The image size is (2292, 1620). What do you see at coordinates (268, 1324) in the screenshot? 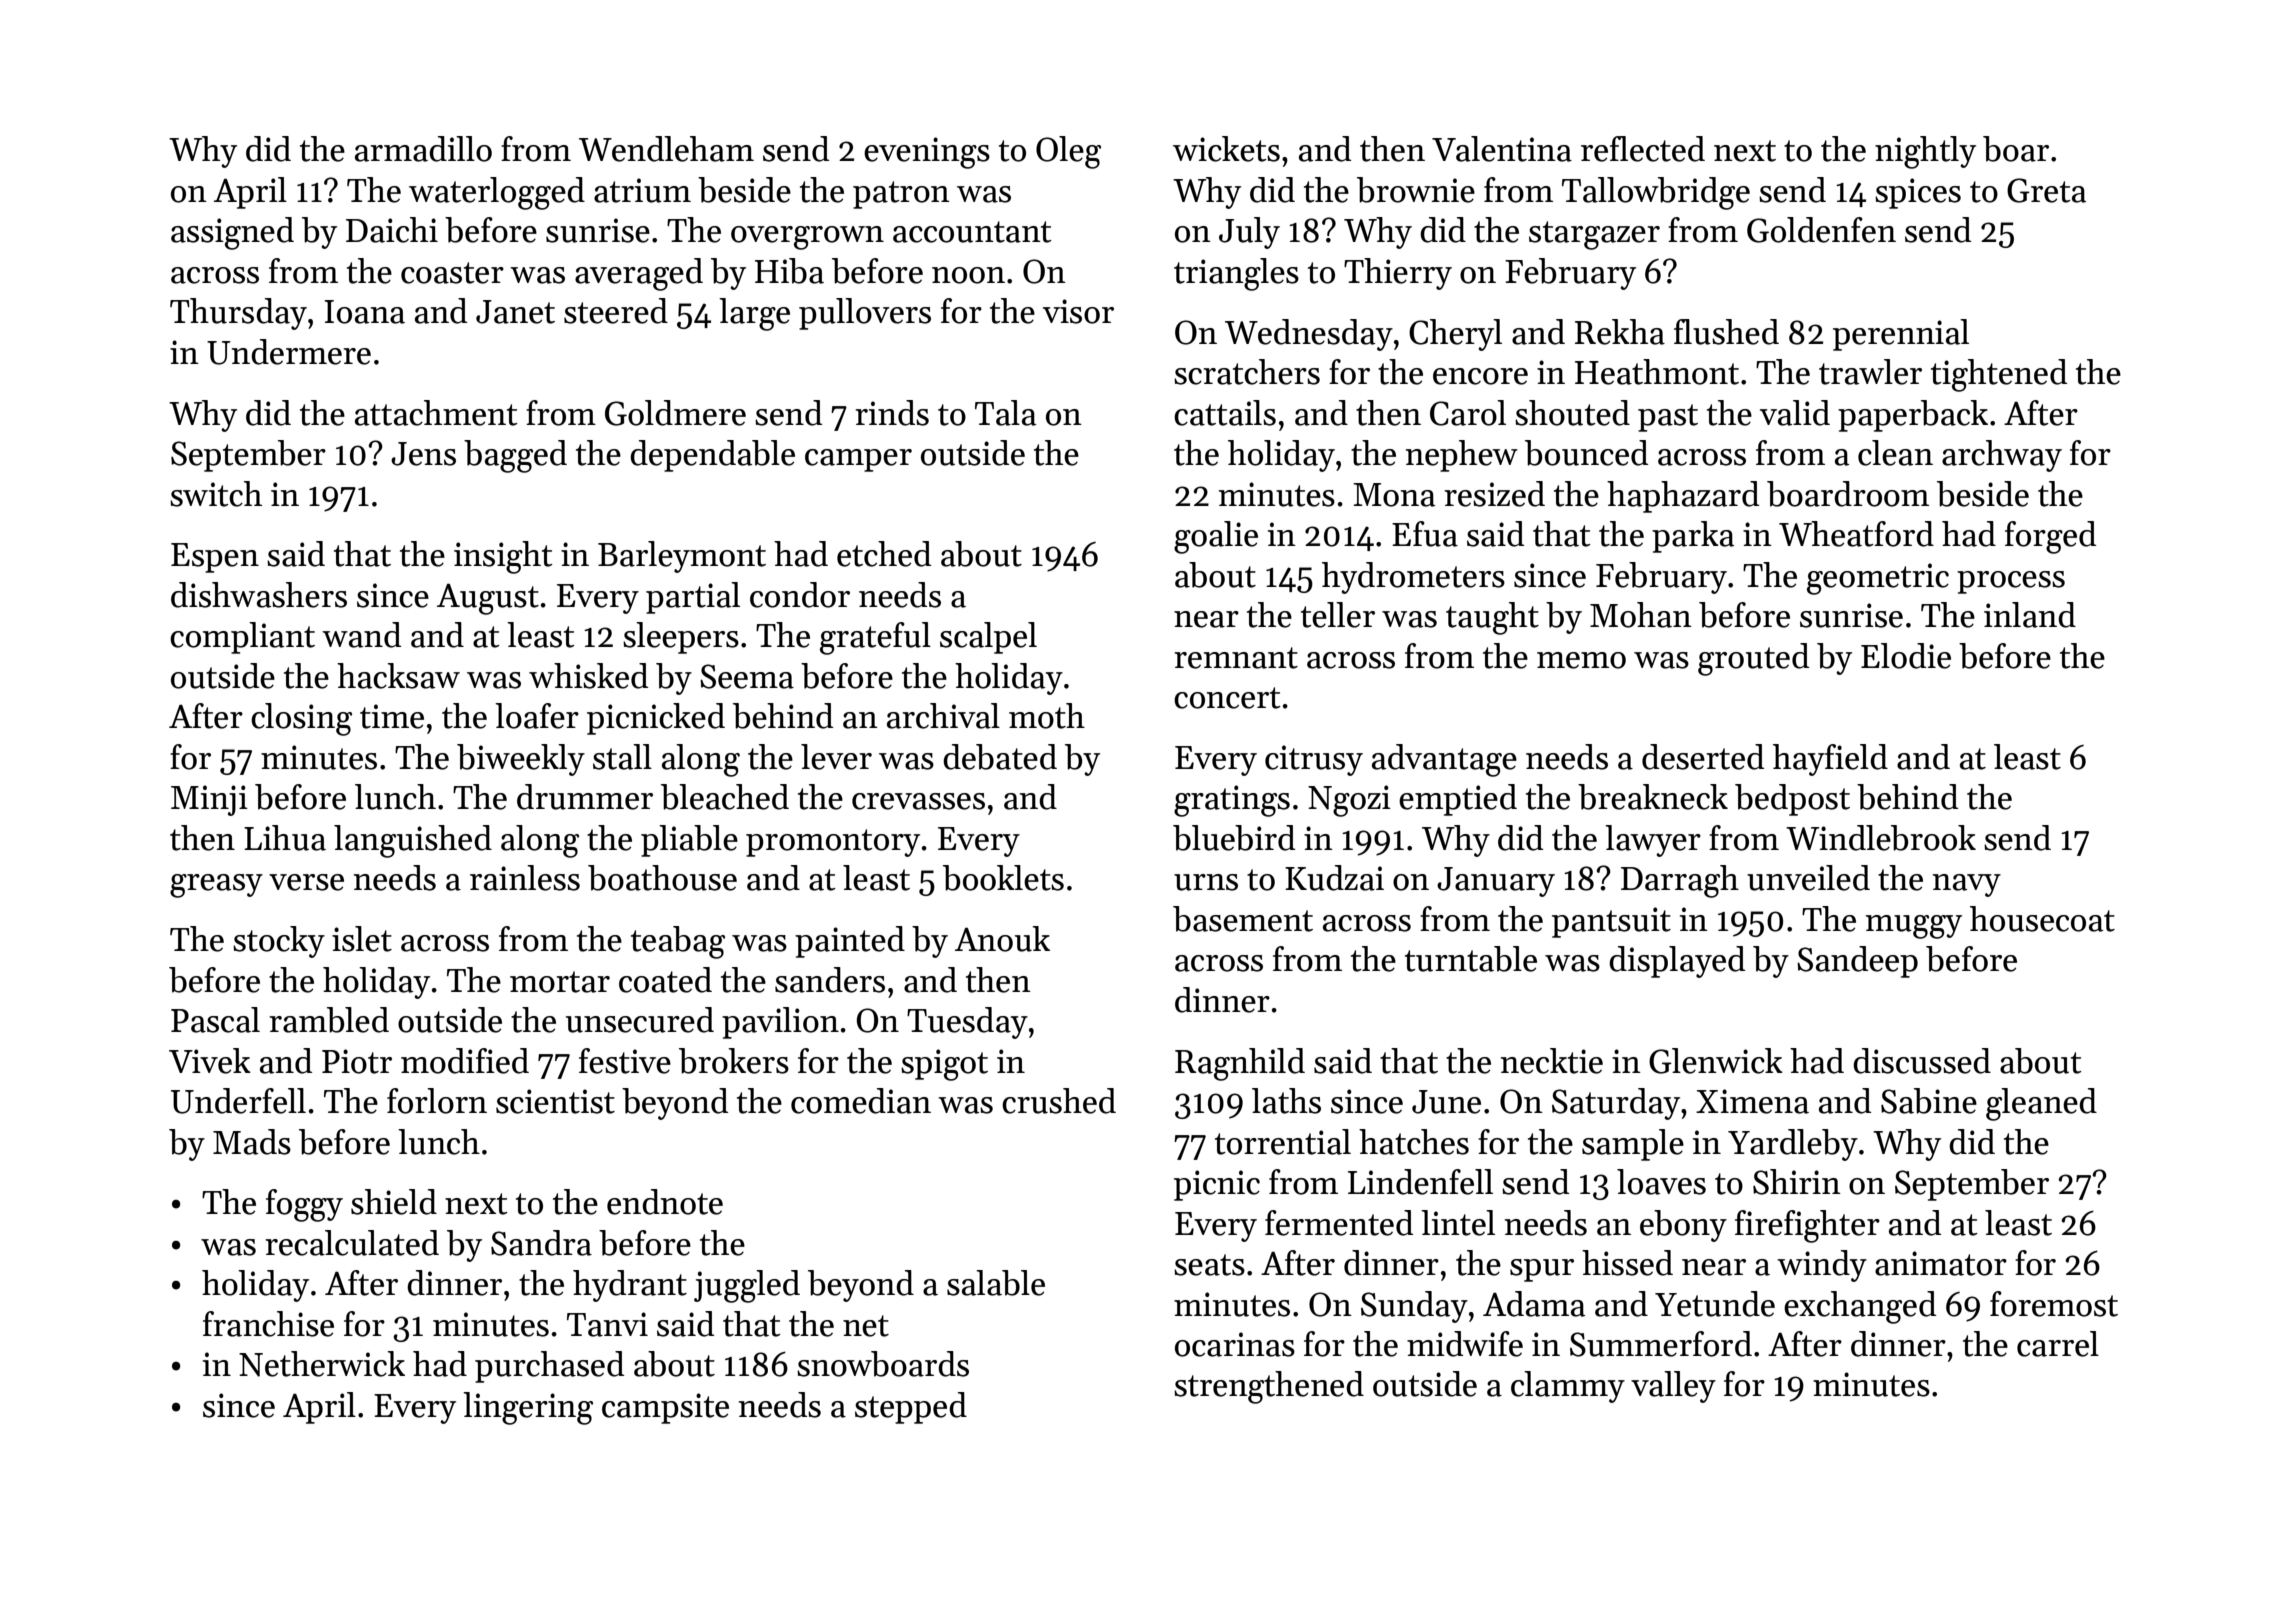
I see `franchise` at bounding box center [268, 1324].
